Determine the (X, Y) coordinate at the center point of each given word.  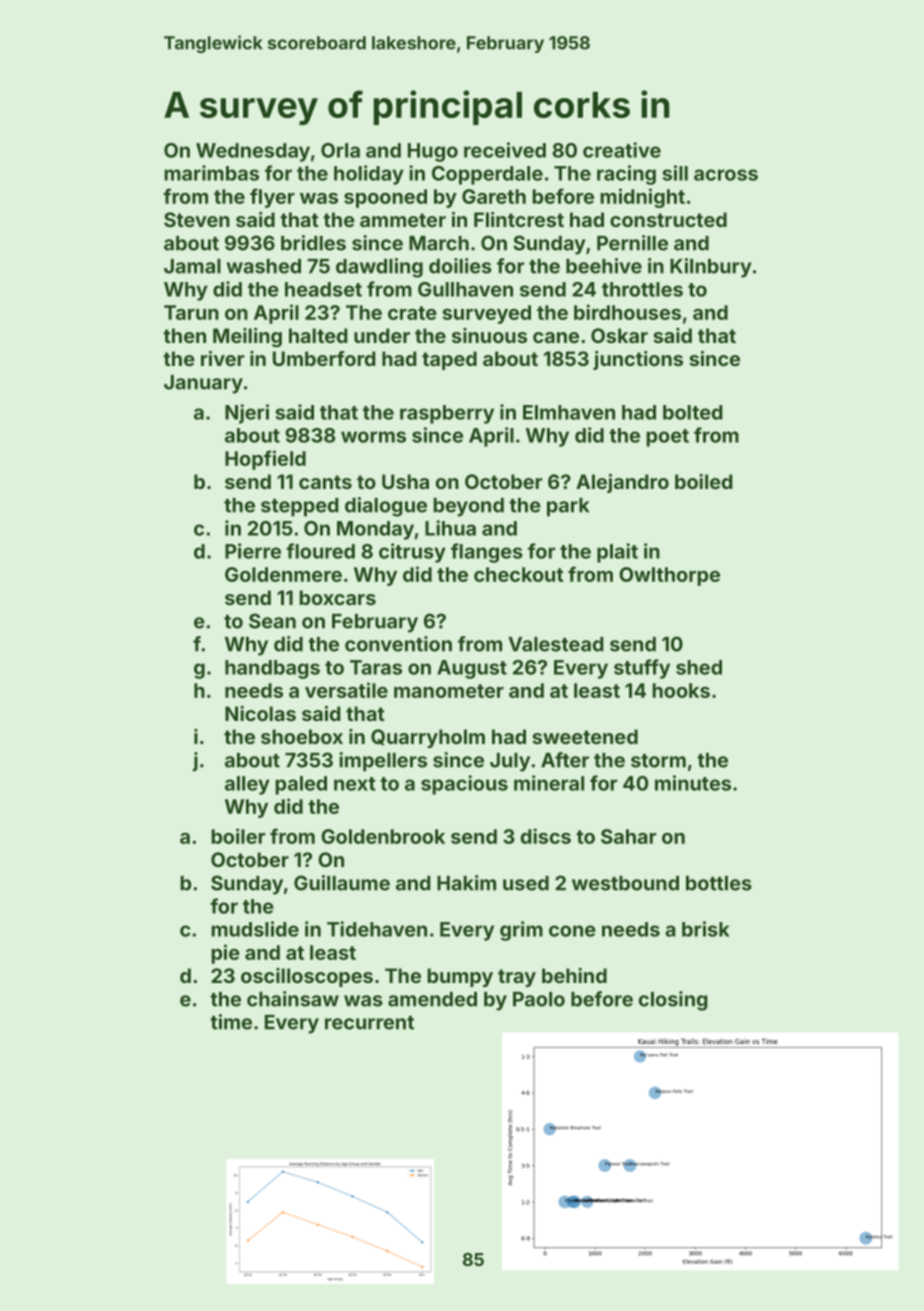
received (505, 150)
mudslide (255, 929)
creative (622, 150)
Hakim (466, 883)
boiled (704, 481)
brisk (706, 929)
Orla (340, 150)
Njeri (247, 414)
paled (301, 785)
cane (556, 337)
